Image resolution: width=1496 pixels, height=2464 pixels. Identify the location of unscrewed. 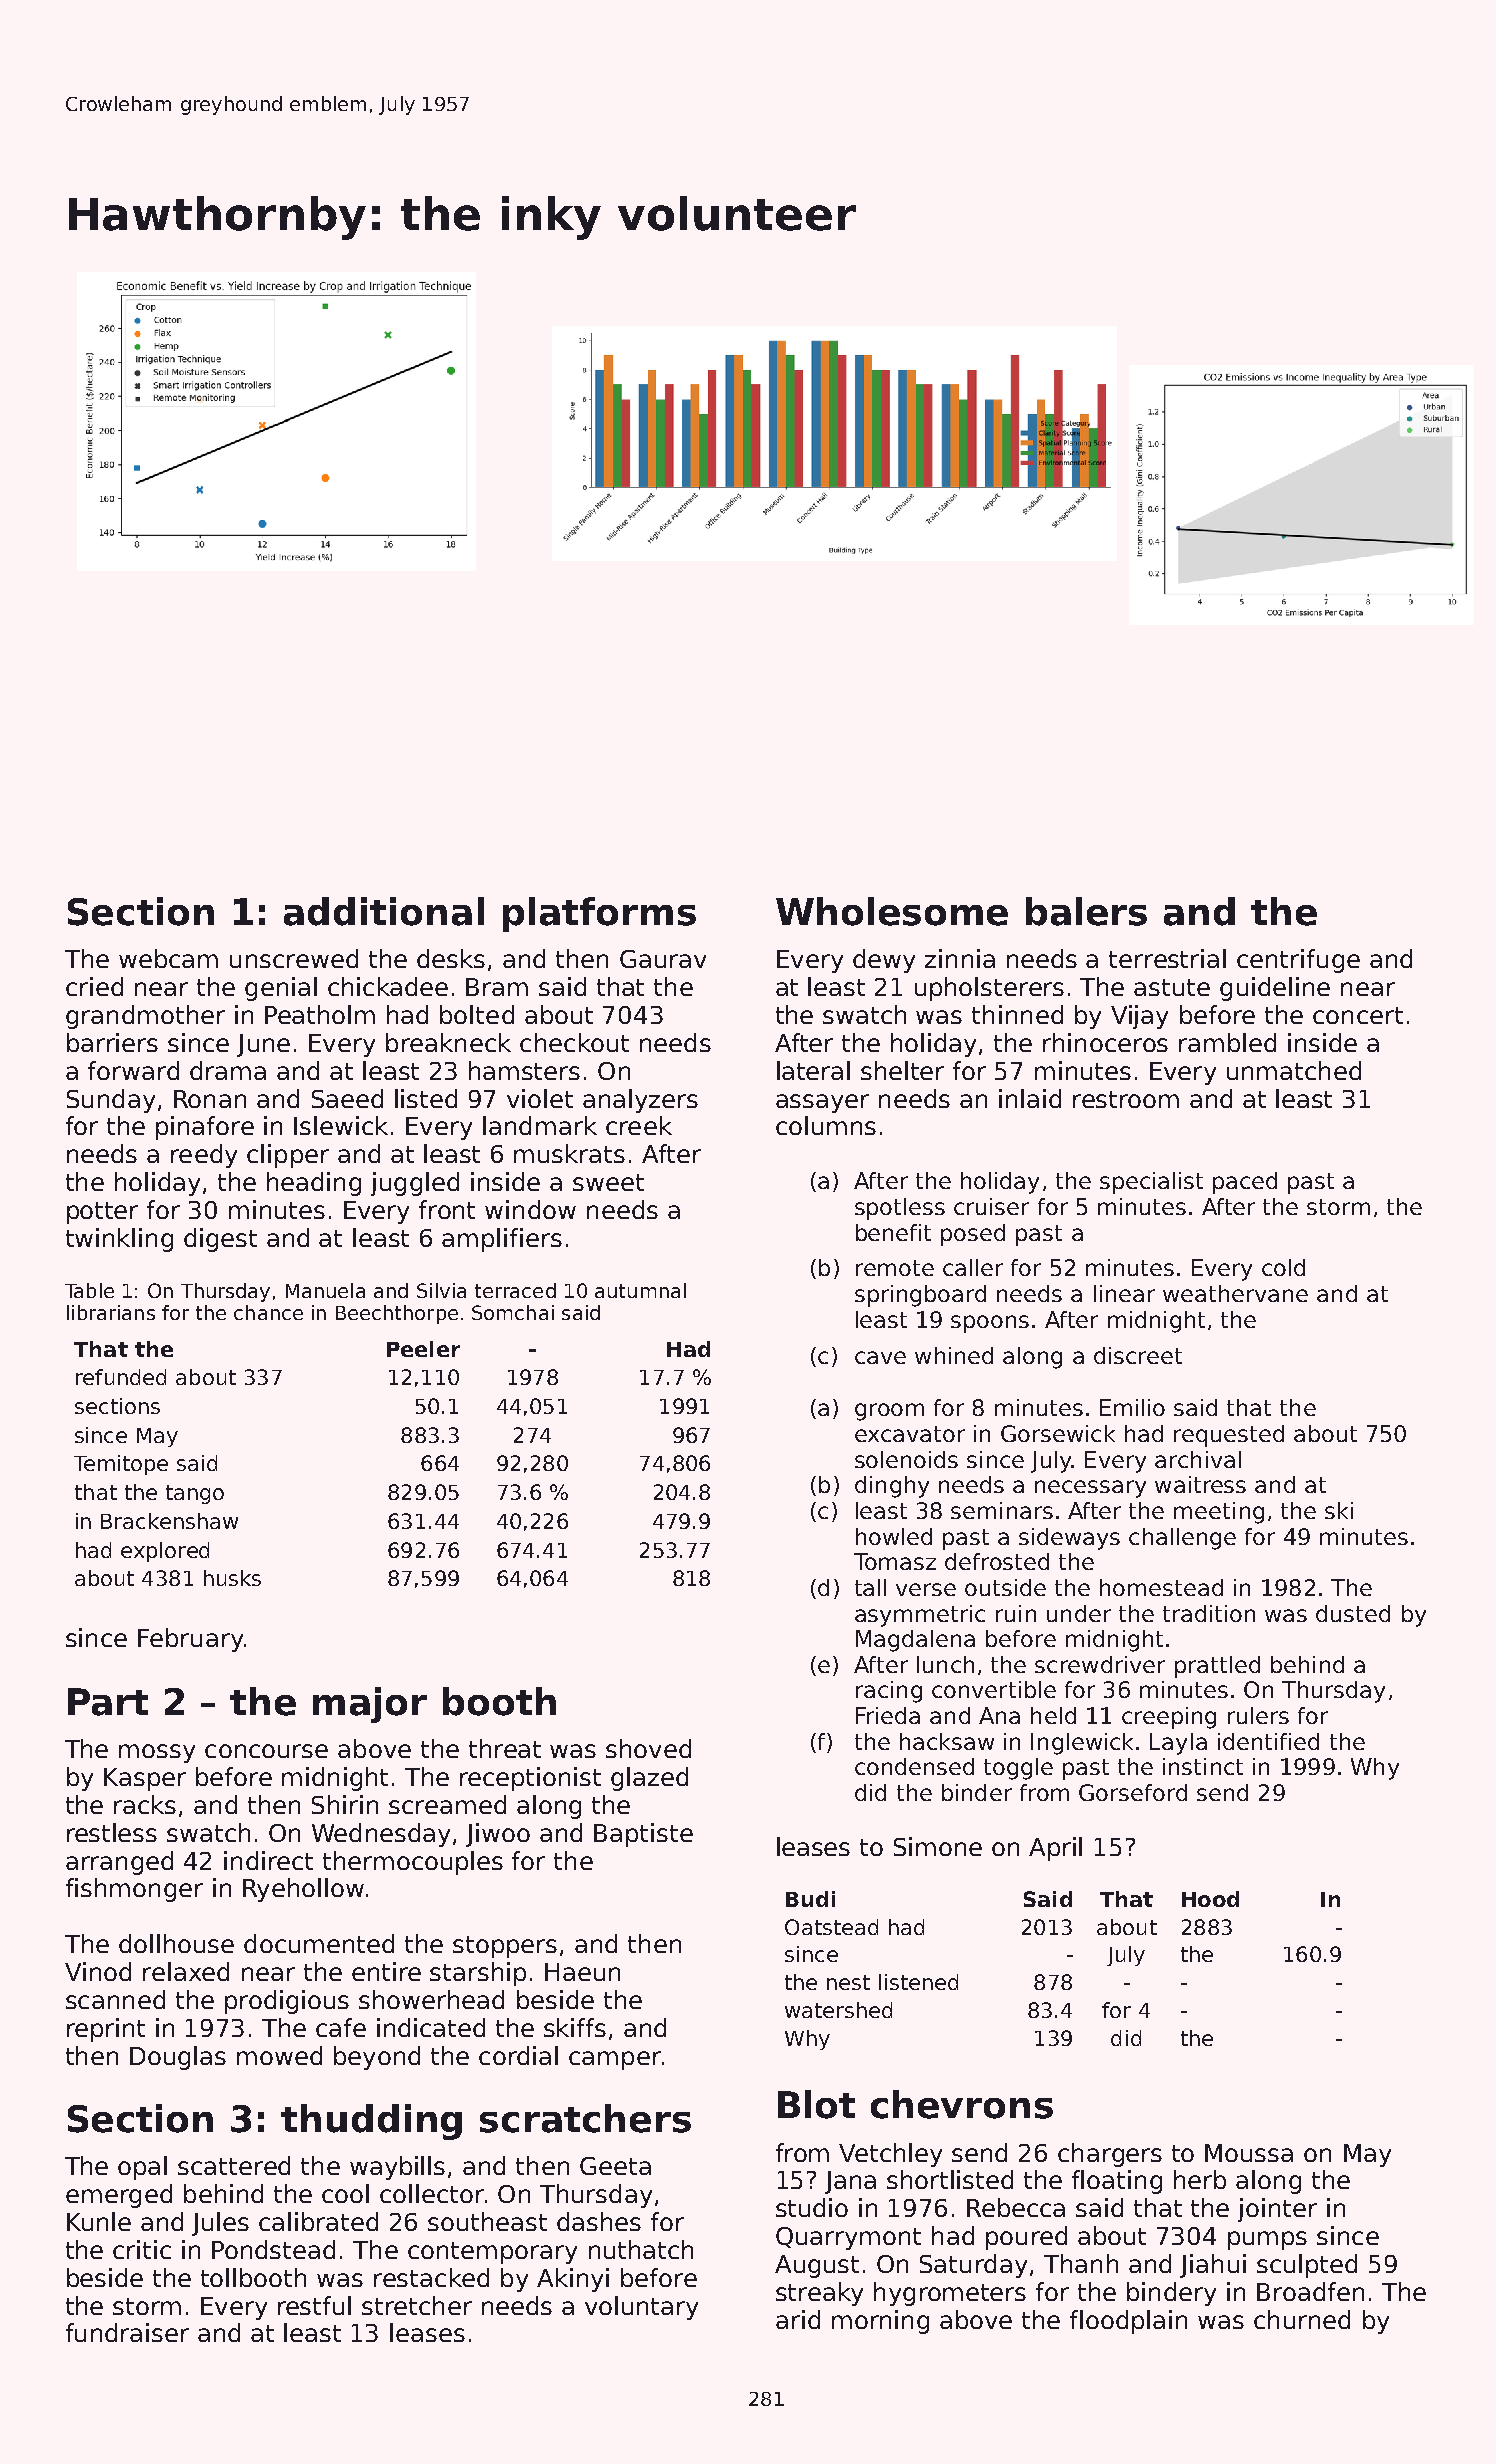
(294, 958).
